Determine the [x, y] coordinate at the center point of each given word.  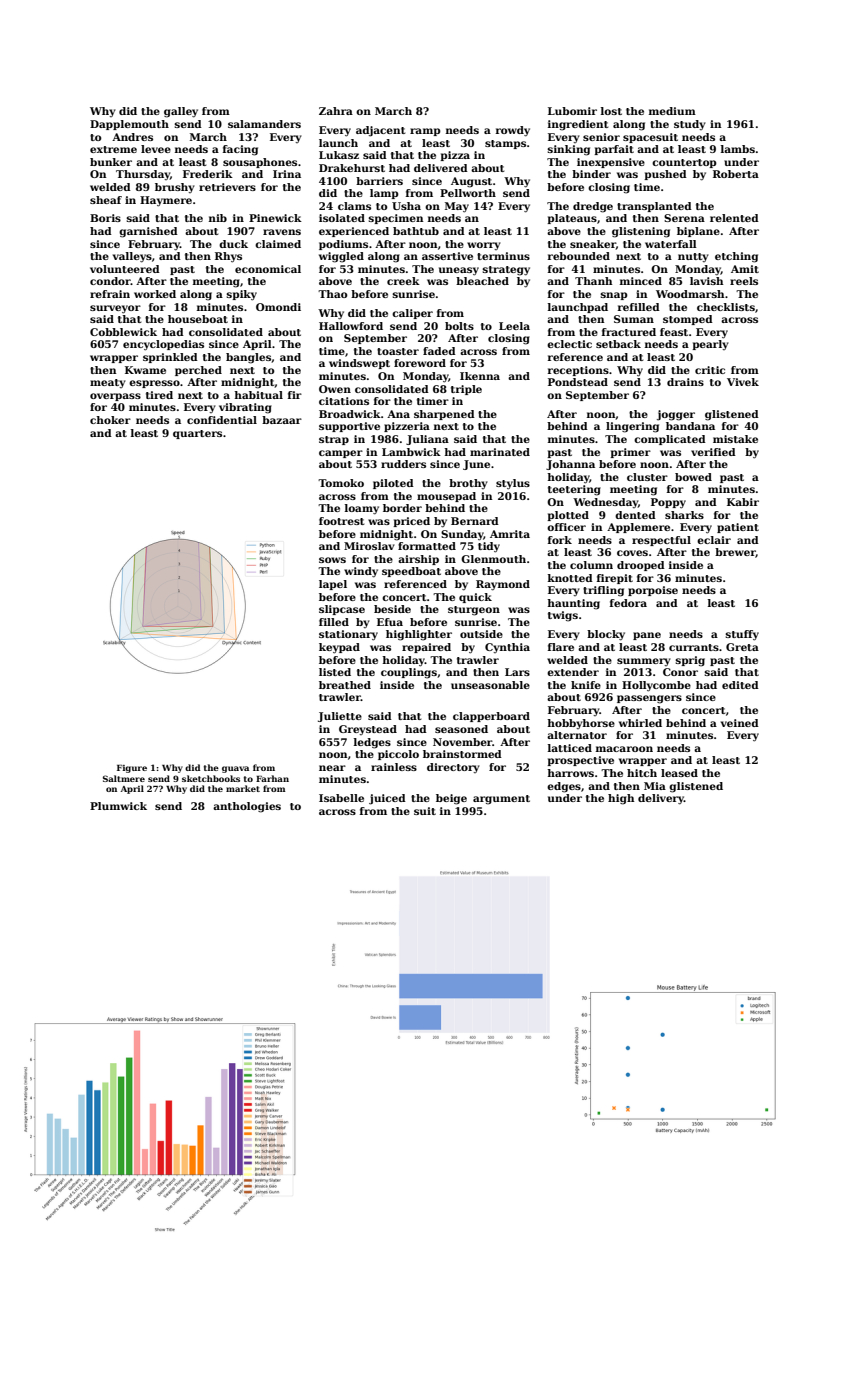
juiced [387, 799]
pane [647, 636]
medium [672, 111]
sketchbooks [211, 778]
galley [181, 112]
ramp [425, 132]
